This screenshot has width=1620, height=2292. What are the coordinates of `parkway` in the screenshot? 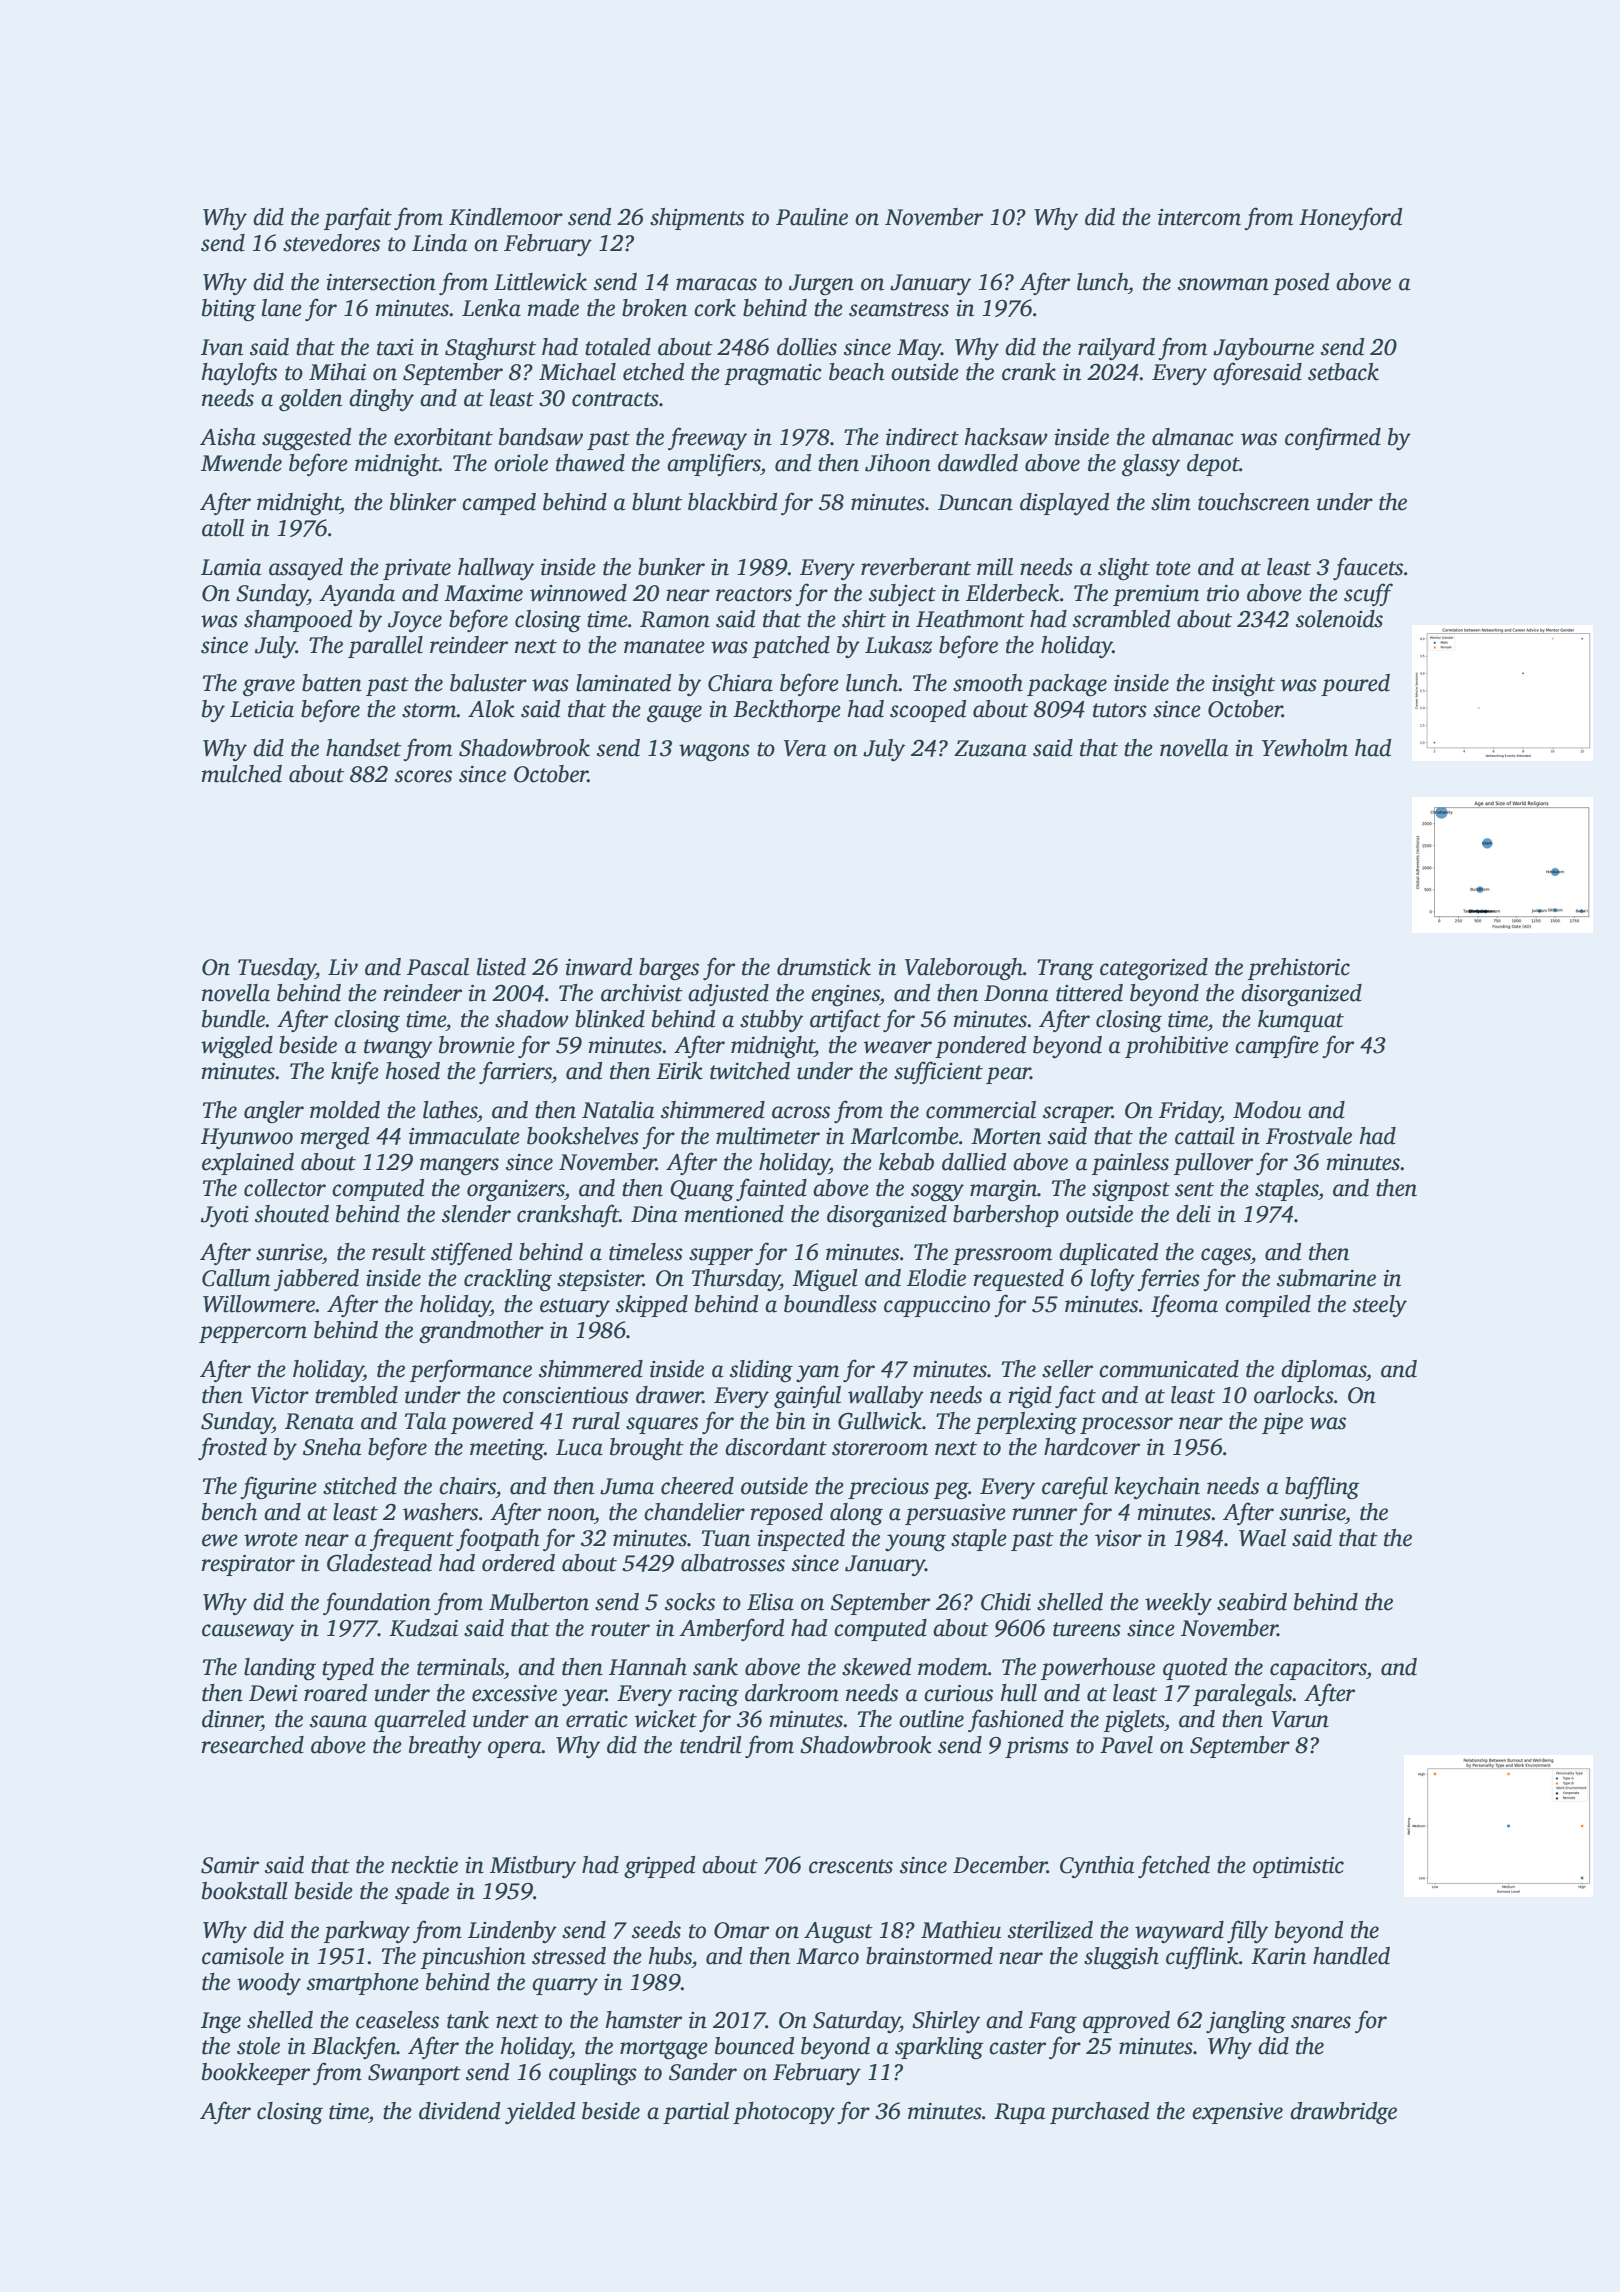 It's located at (367, 1932).
